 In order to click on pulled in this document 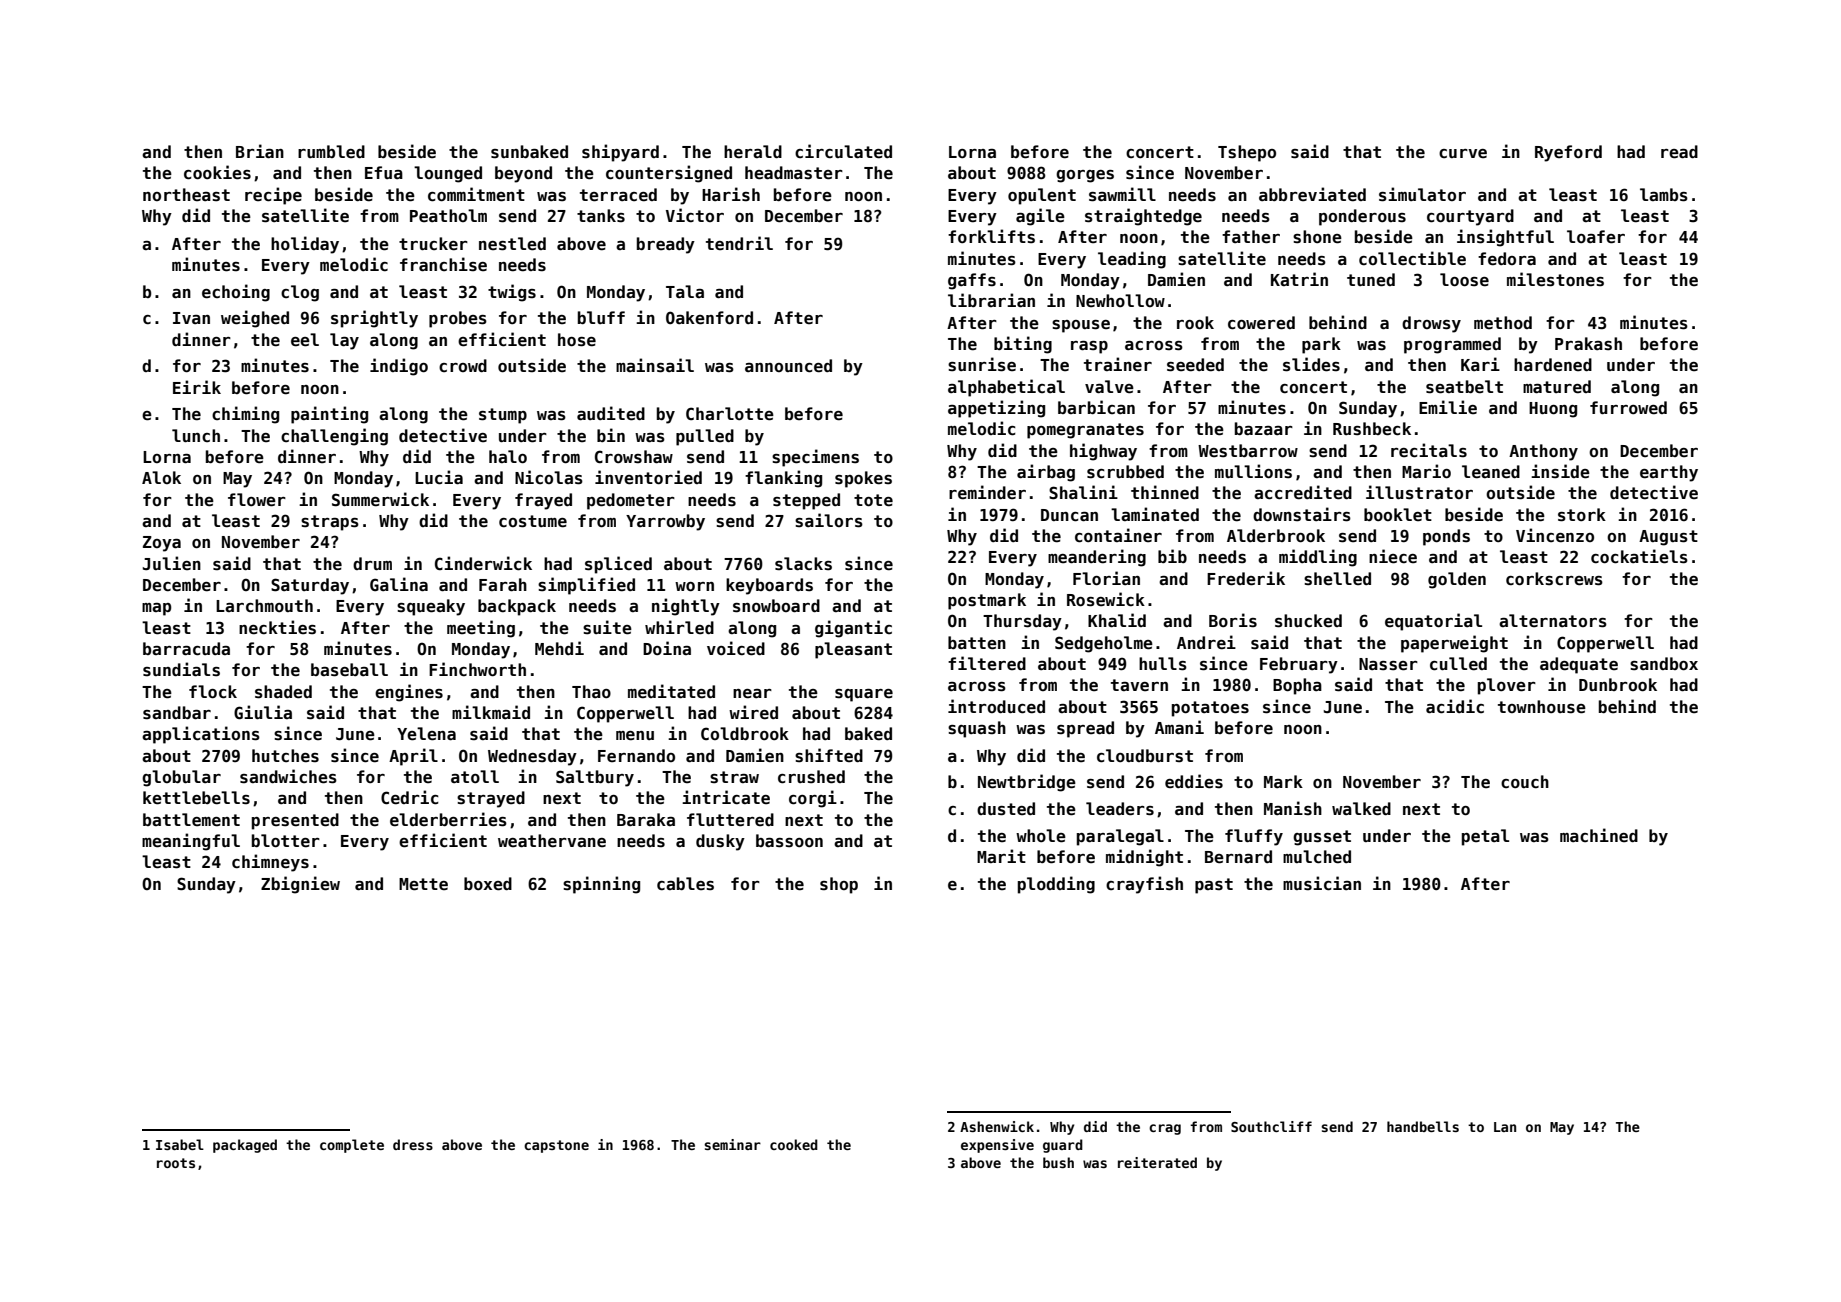, I will do `click(705, 437)`.
